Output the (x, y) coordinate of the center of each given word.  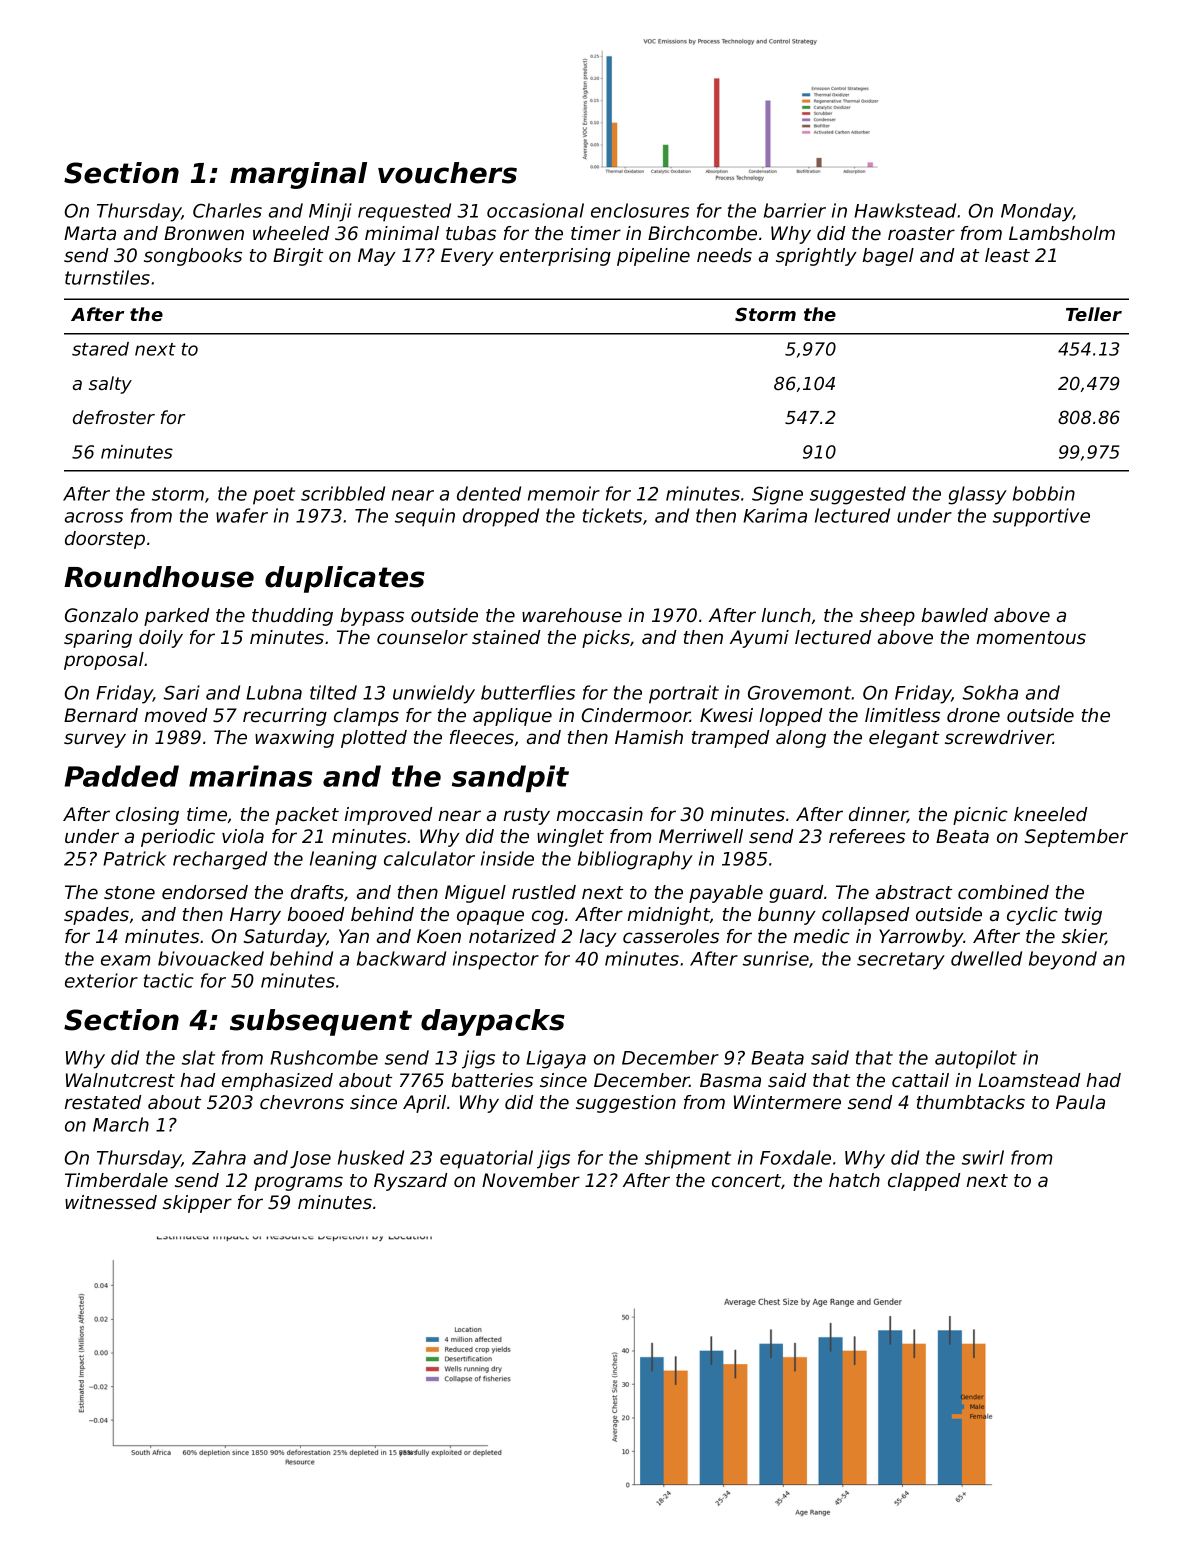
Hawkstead (905, 210)
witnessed (111, 1202)
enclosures (640, 210)
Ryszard (410, 1182)
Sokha (990, 692)
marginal (298, 175)
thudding (292, 617)
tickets (612, 515)
